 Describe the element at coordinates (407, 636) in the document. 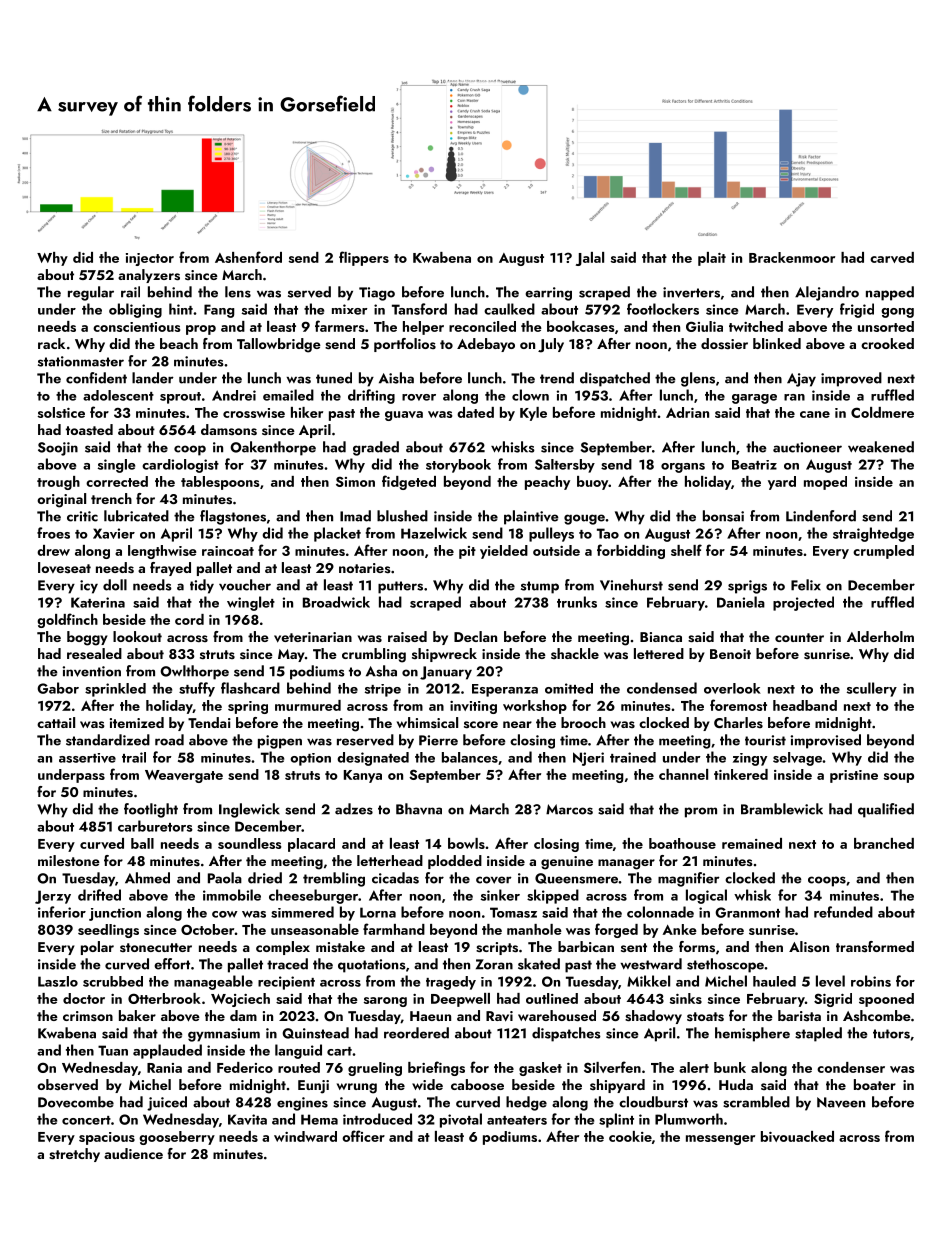

I see `raised` at that location.
